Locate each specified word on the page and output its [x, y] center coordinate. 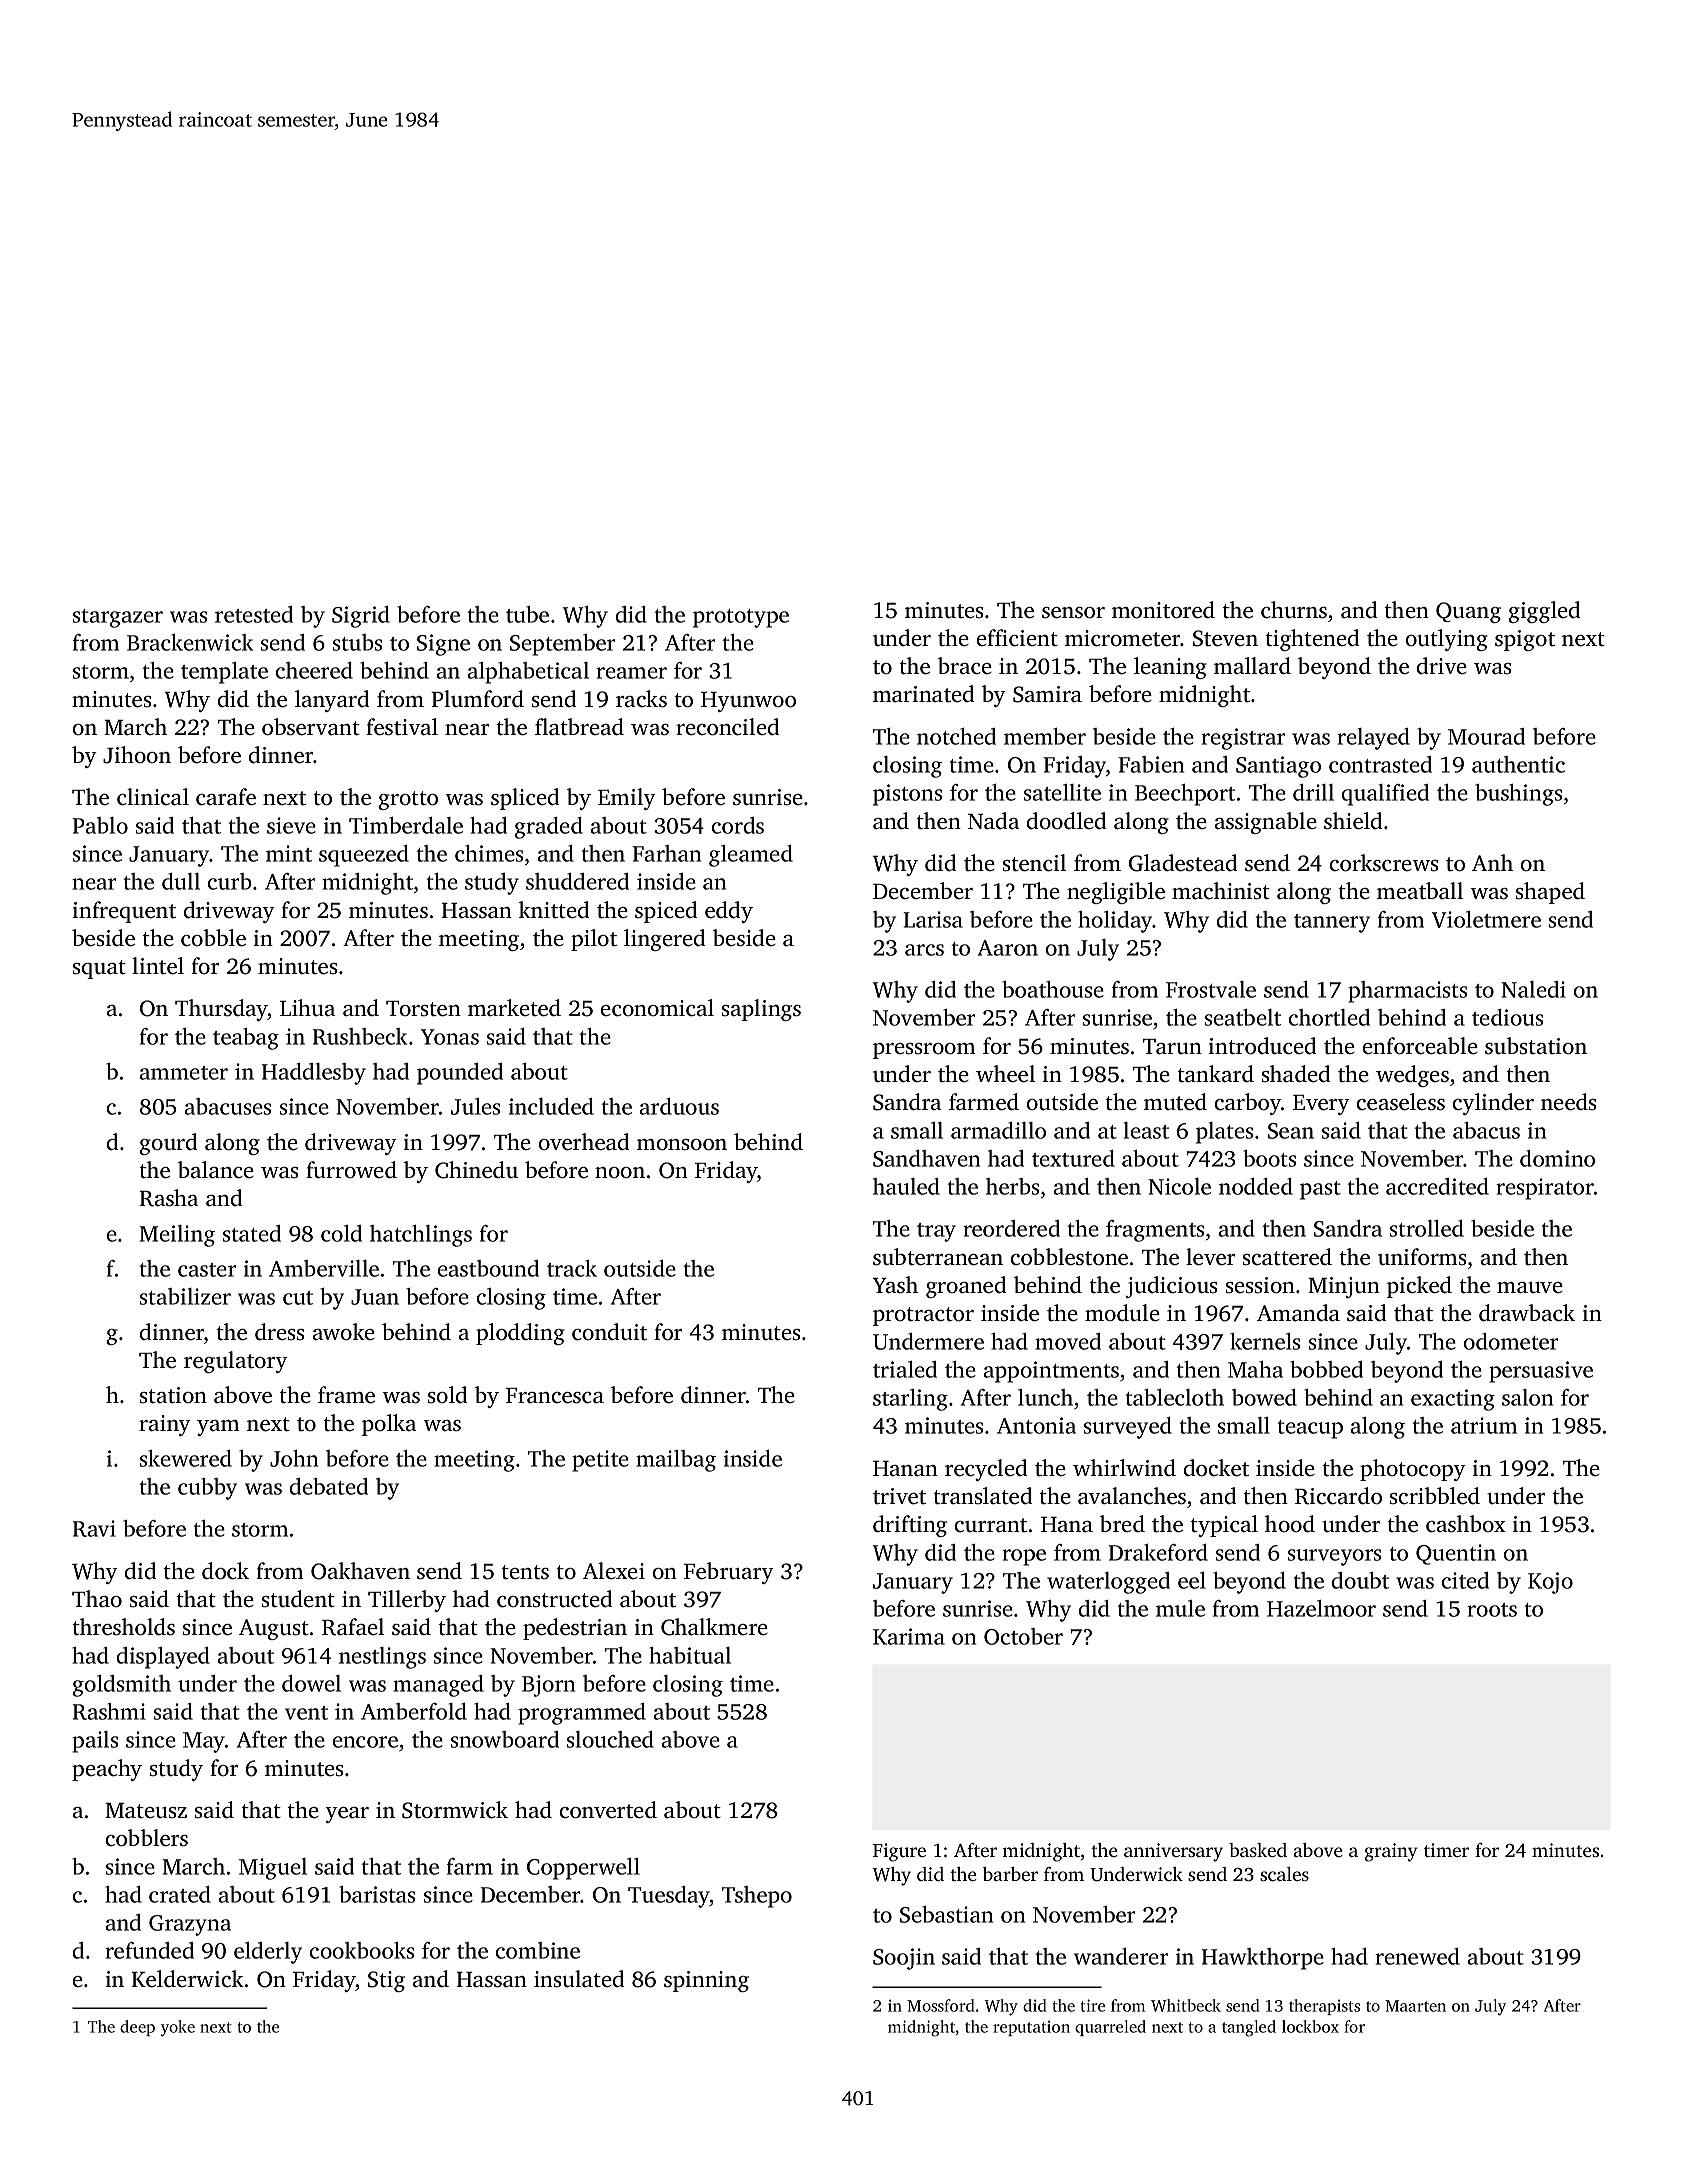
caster [207, 1270]
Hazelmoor [1321, 1608]
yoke [178, 2028]
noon [620, 1173]
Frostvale [1211, 989]
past [1320, 1190]
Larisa [933, 919]
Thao [97, 1599]
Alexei [614, 1570]
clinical [153, 797]
